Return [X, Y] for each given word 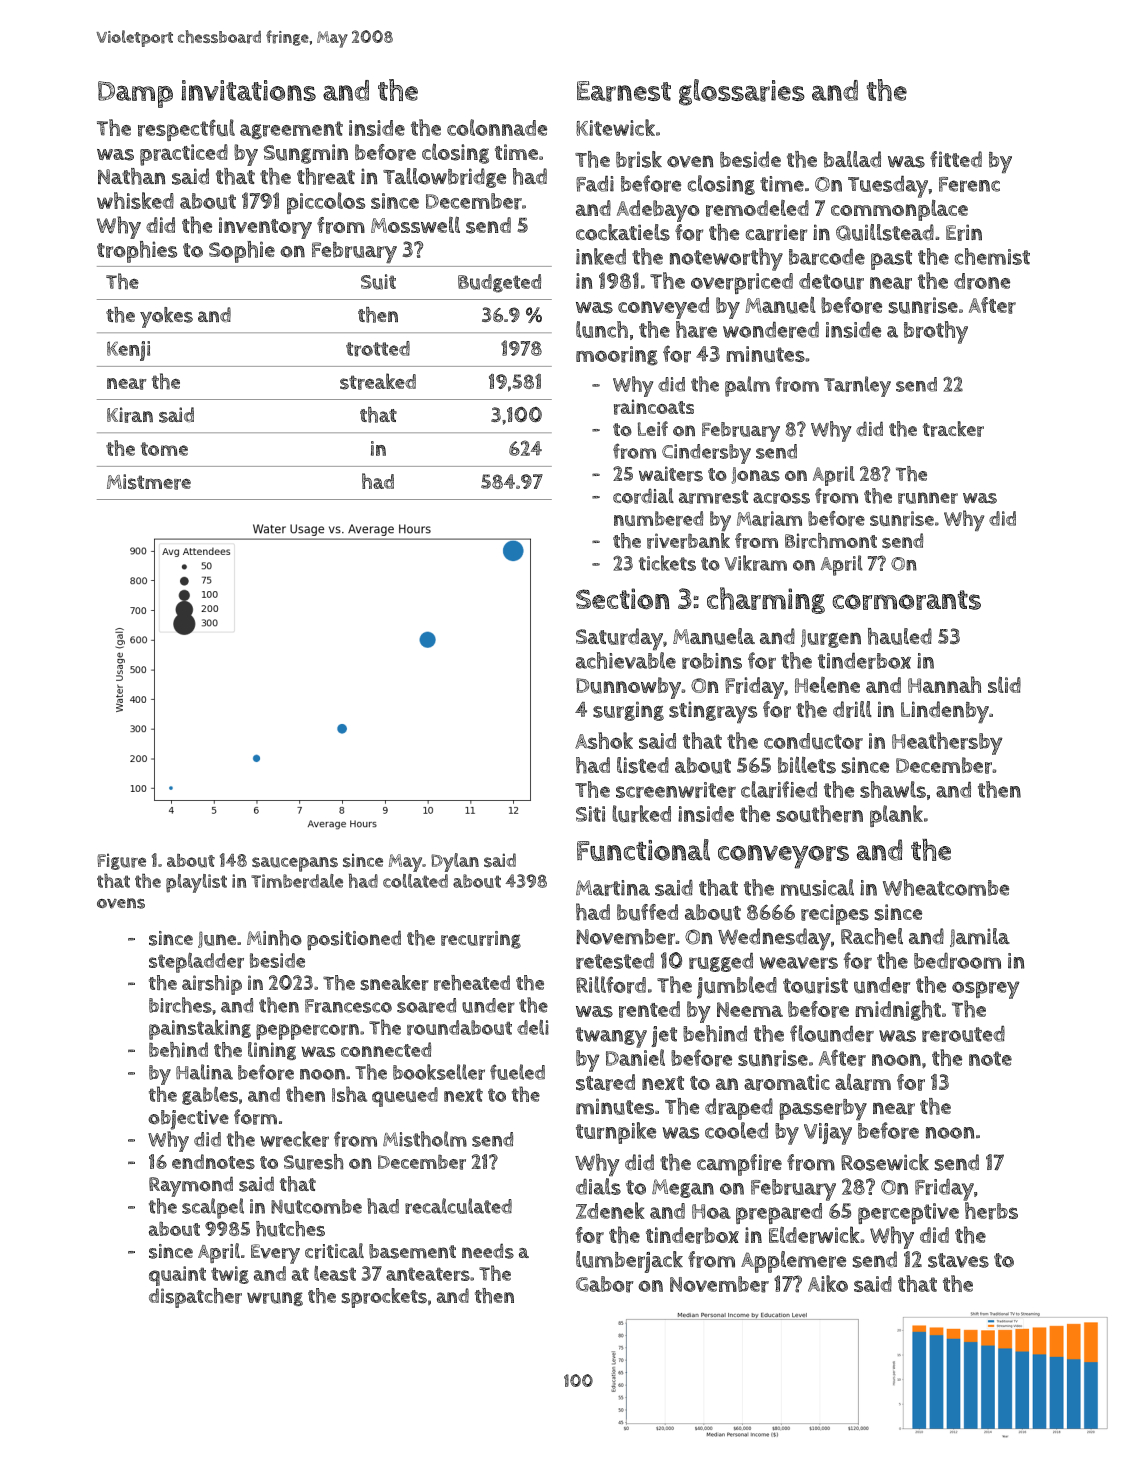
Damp [135, 94]
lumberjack [629, 1262]
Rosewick [885, 1162]
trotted [378, 349]
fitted [956, 159]
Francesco [348, 1006]
